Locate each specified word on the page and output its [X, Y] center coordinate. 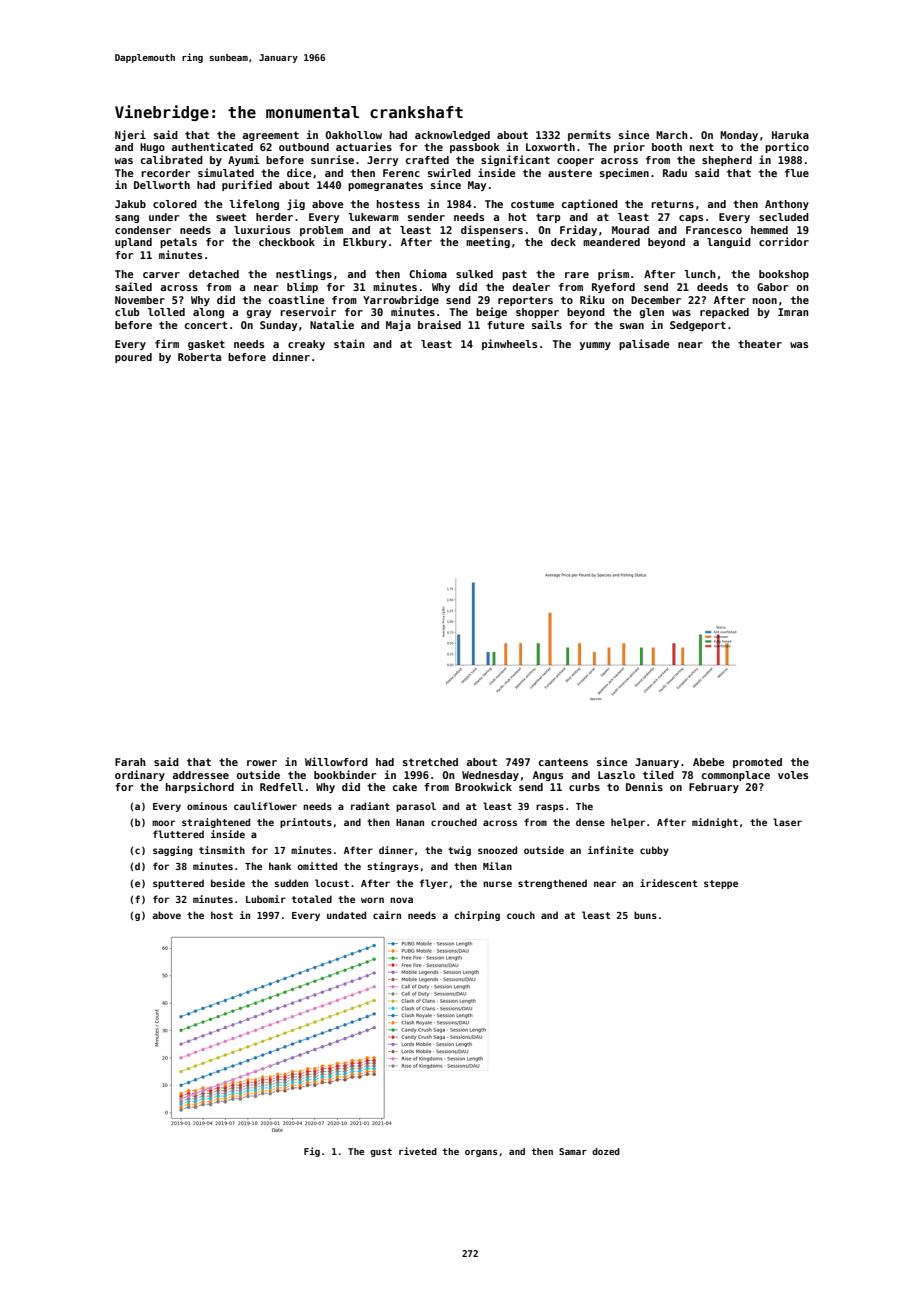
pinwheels [509, 344]
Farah [130, 762]
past [514, 275]
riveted [418, 1151]
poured [133, 358]
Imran [793, 312]
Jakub [130, 204]
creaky [306, 345]
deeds [712, 287]
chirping [477, 916]
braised [439, 324]
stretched [430, 762]
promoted [757, 763]
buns [645, 915]
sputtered [178, 884]
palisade [644, 344]
